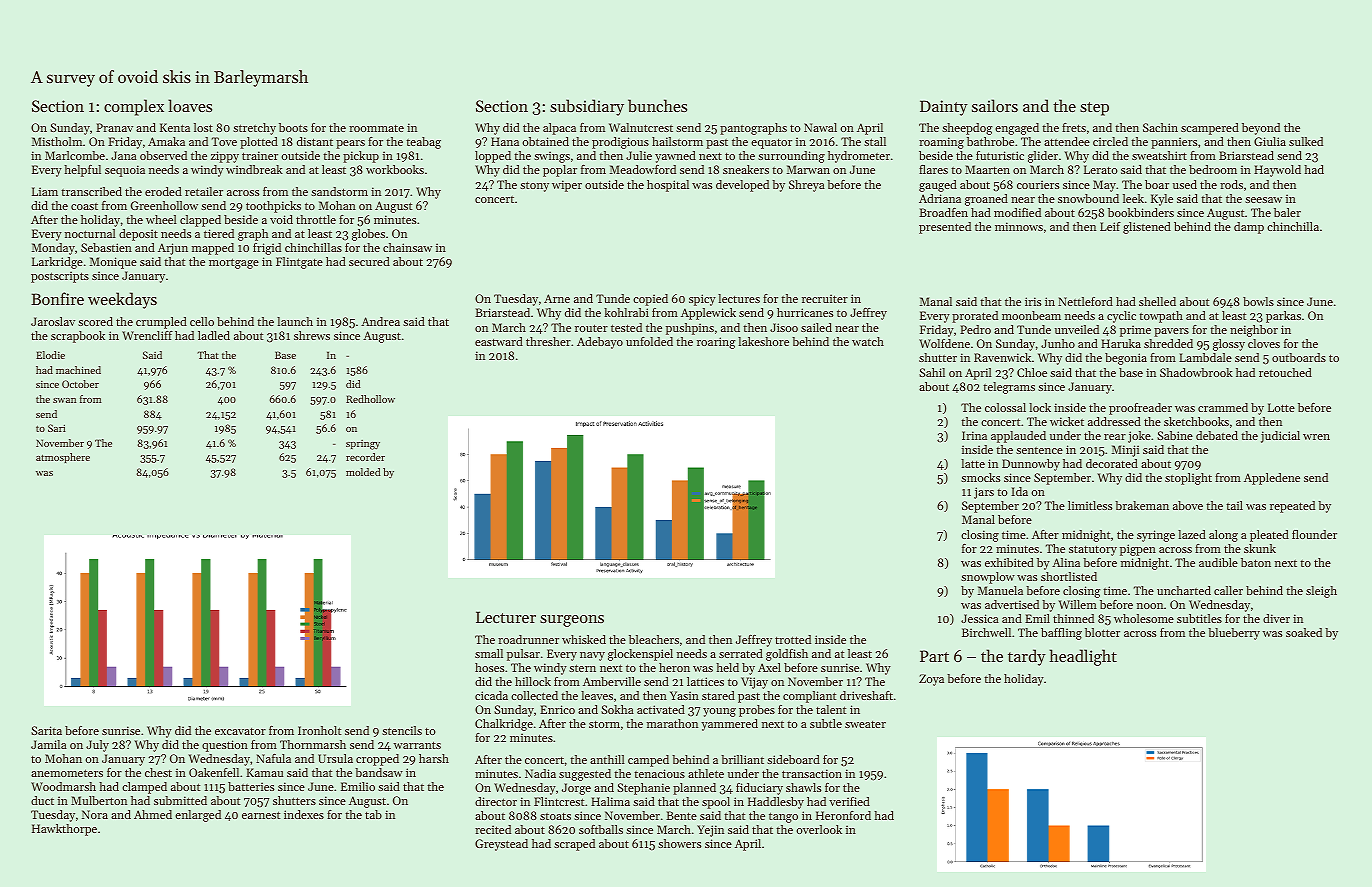 The height and width of the screenshot is (887, 1372). What do you see at coordinates (75, 155) in the screenshot?
I see `Marlcombe` at bounding box center [75, 155].
